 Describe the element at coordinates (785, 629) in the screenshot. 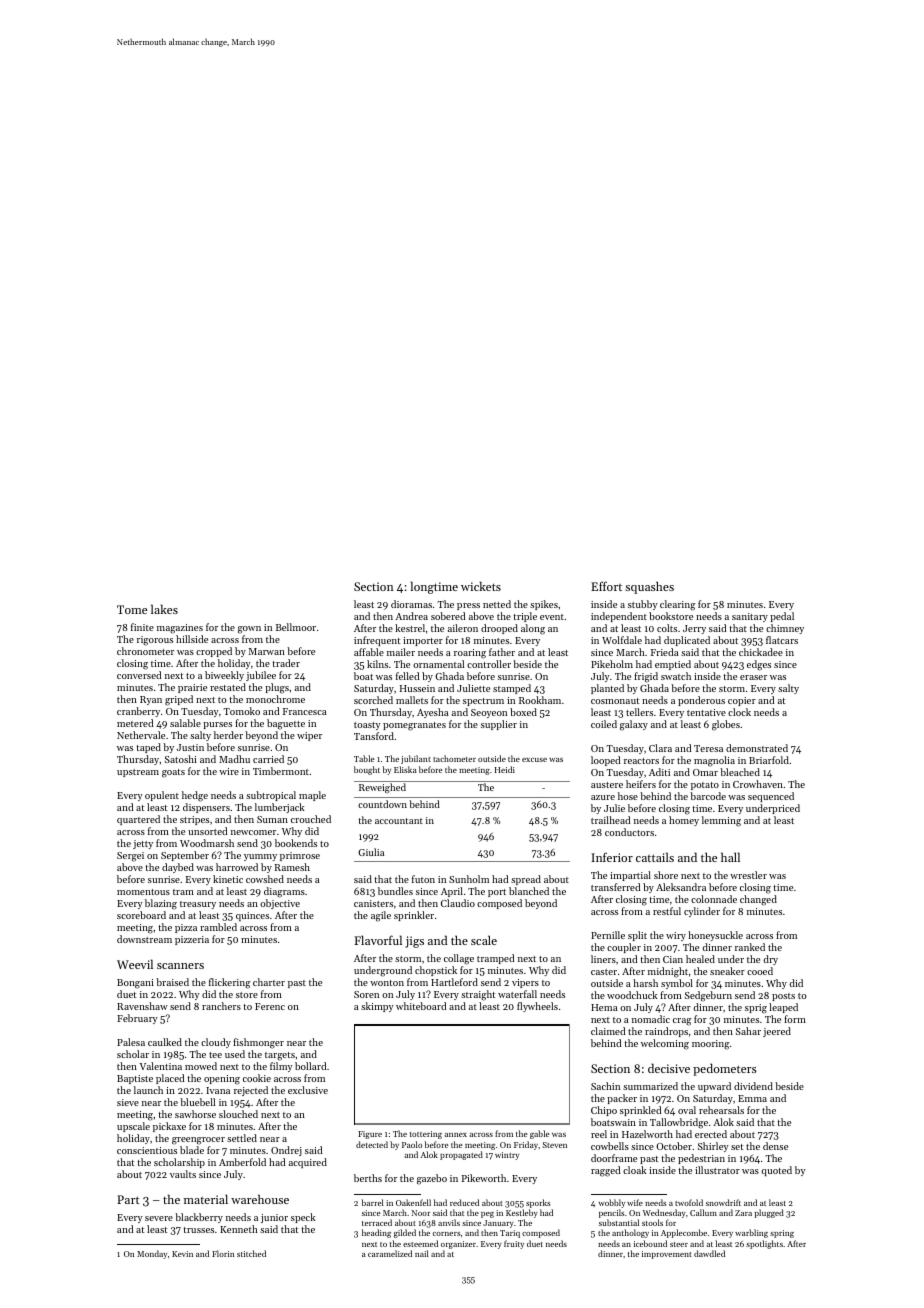

I see `chimney` at that location.
